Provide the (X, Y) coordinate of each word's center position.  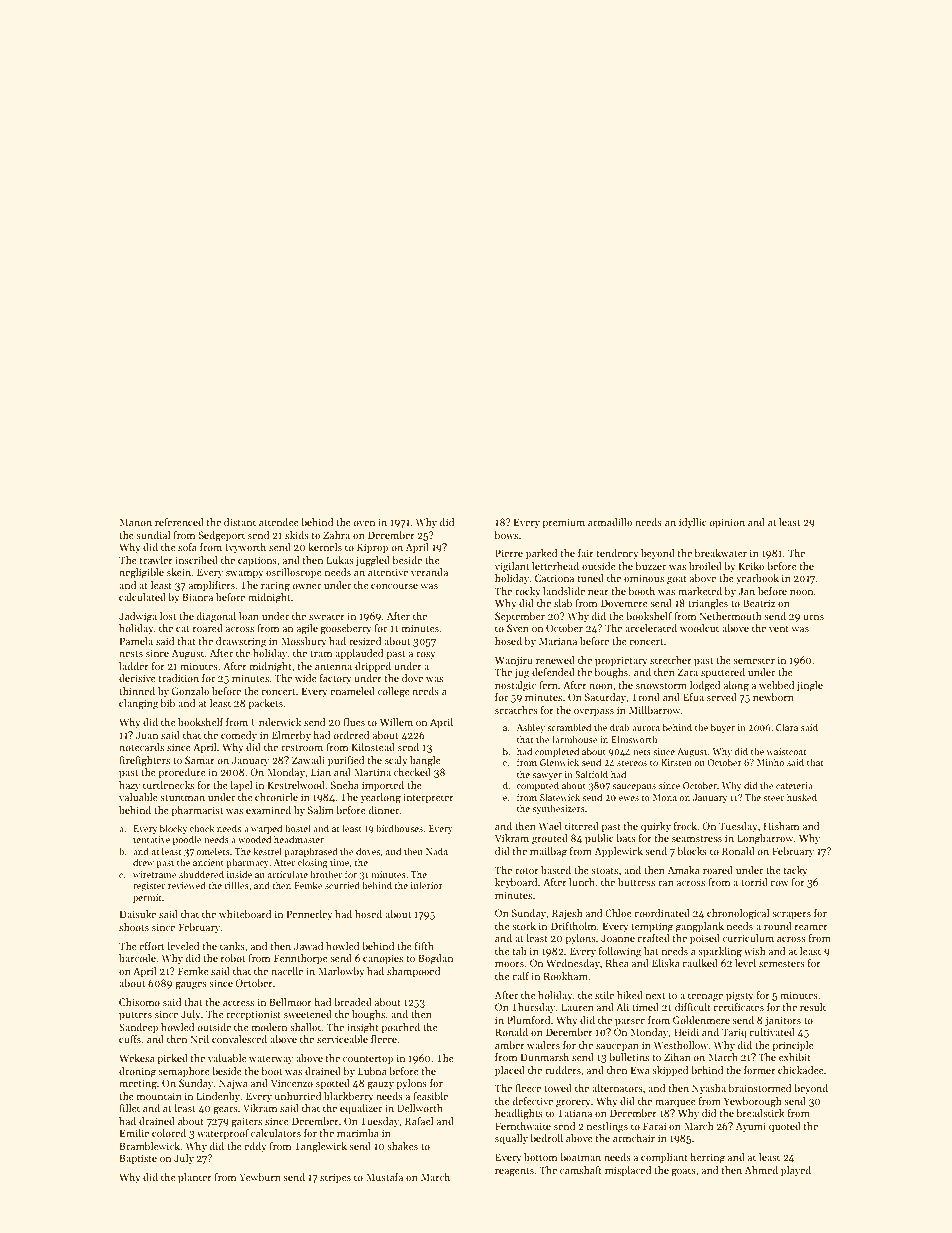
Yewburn (260, 1177)
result (813, 1007)
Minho (770, 762)
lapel (241, 786)
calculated (142, 597)
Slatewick (560, 797)
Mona (665, 797)
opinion (727, 523)
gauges (191, 986)
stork (524, 926)
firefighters (144, 761)
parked (541, 554)
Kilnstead (373, 747)
